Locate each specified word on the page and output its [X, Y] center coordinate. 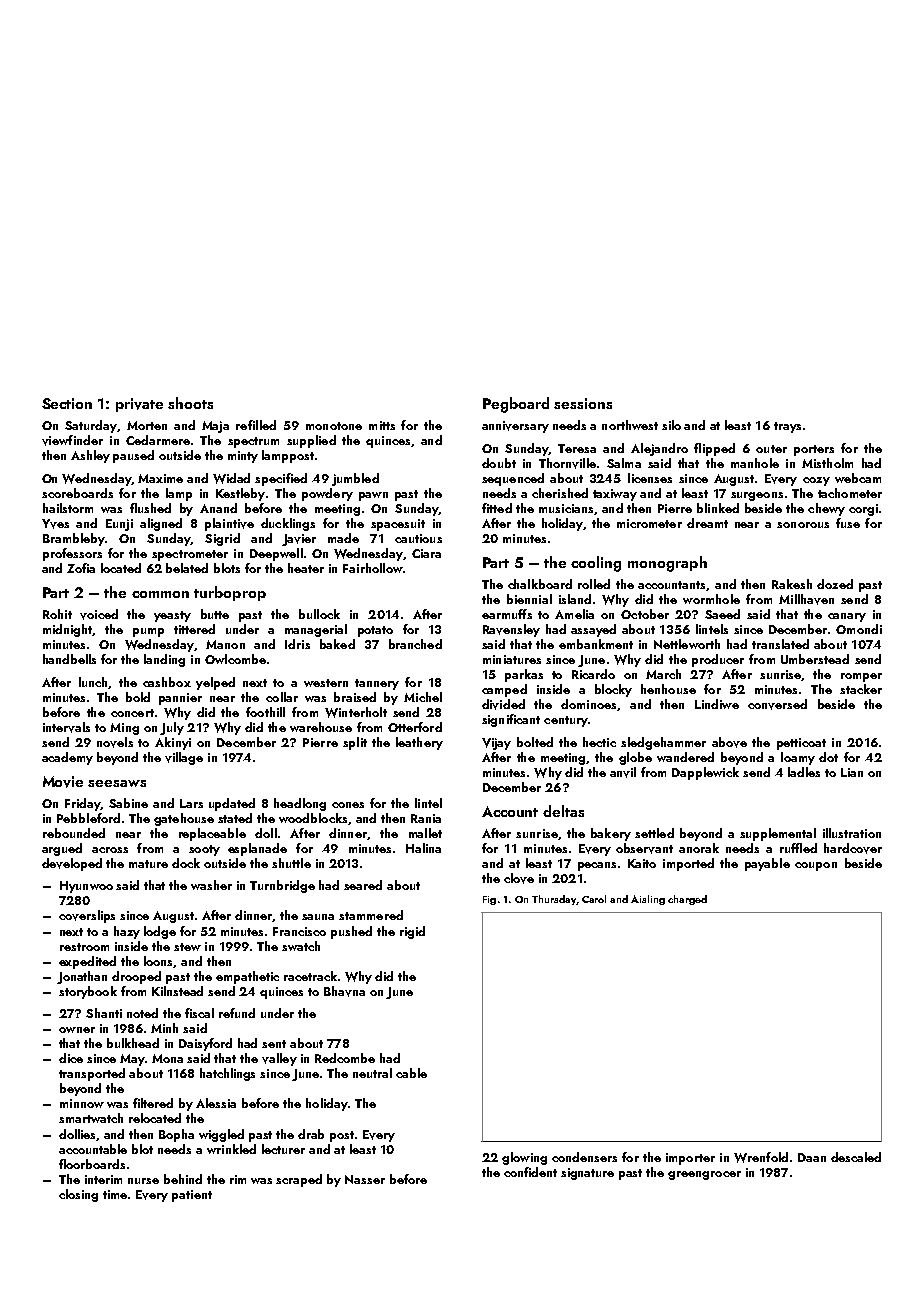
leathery [419, 743]
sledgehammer [663, 743]
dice [71, 1058]
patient [192, 1196]
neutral [372, 1073]
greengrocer [704, 1175]
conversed [777, 704]
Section [67, 403]
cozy [816, 481]
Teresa [577, 448]
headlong [300, 804]
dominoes [588, 704]
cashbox [167, 682]
